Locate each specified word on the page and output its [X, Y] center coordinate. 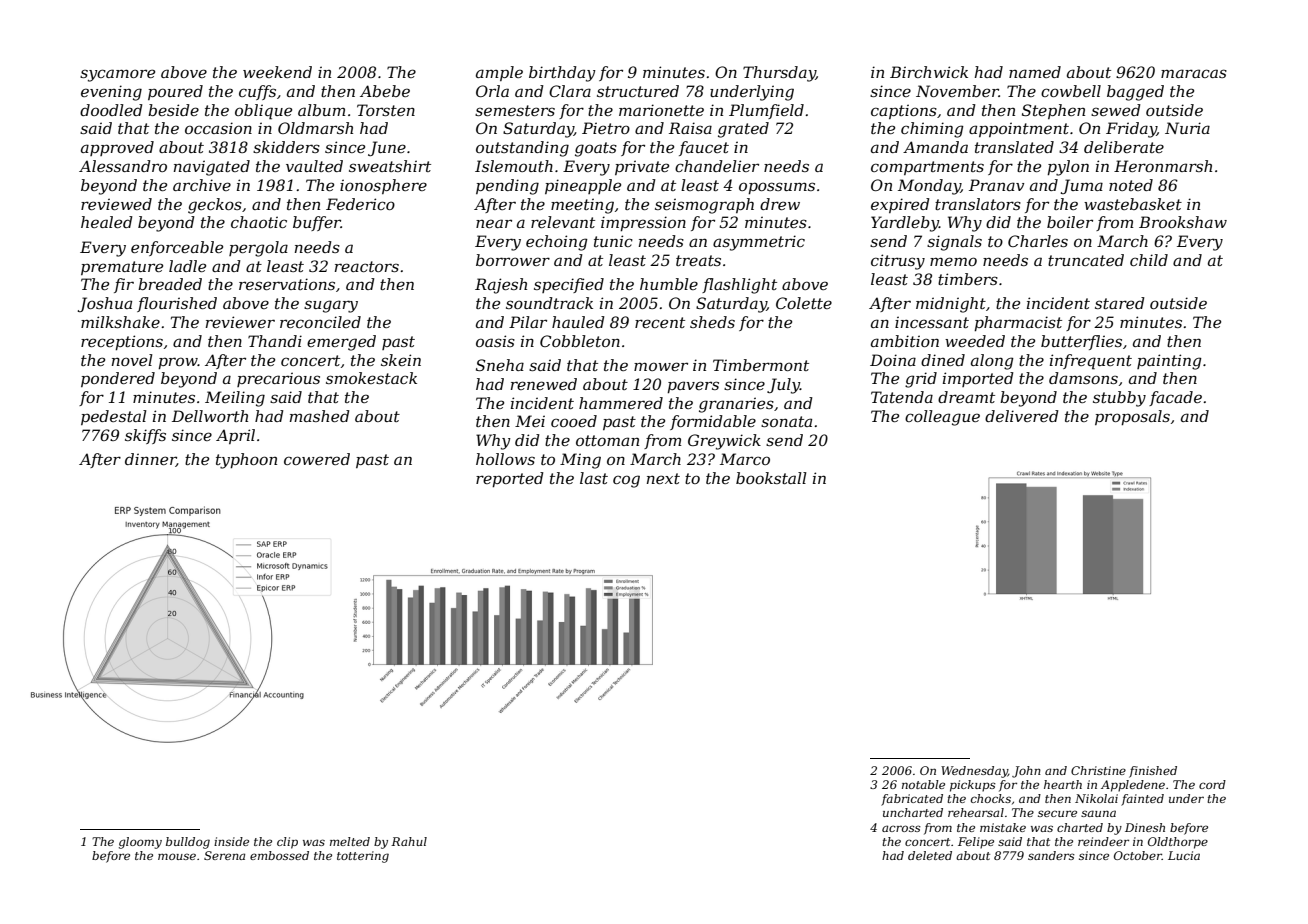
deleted [930, 855]
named [1035, 72]
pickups [973, 786]
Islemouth [514, 166]
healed [107, 222]
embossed [279, 855]
